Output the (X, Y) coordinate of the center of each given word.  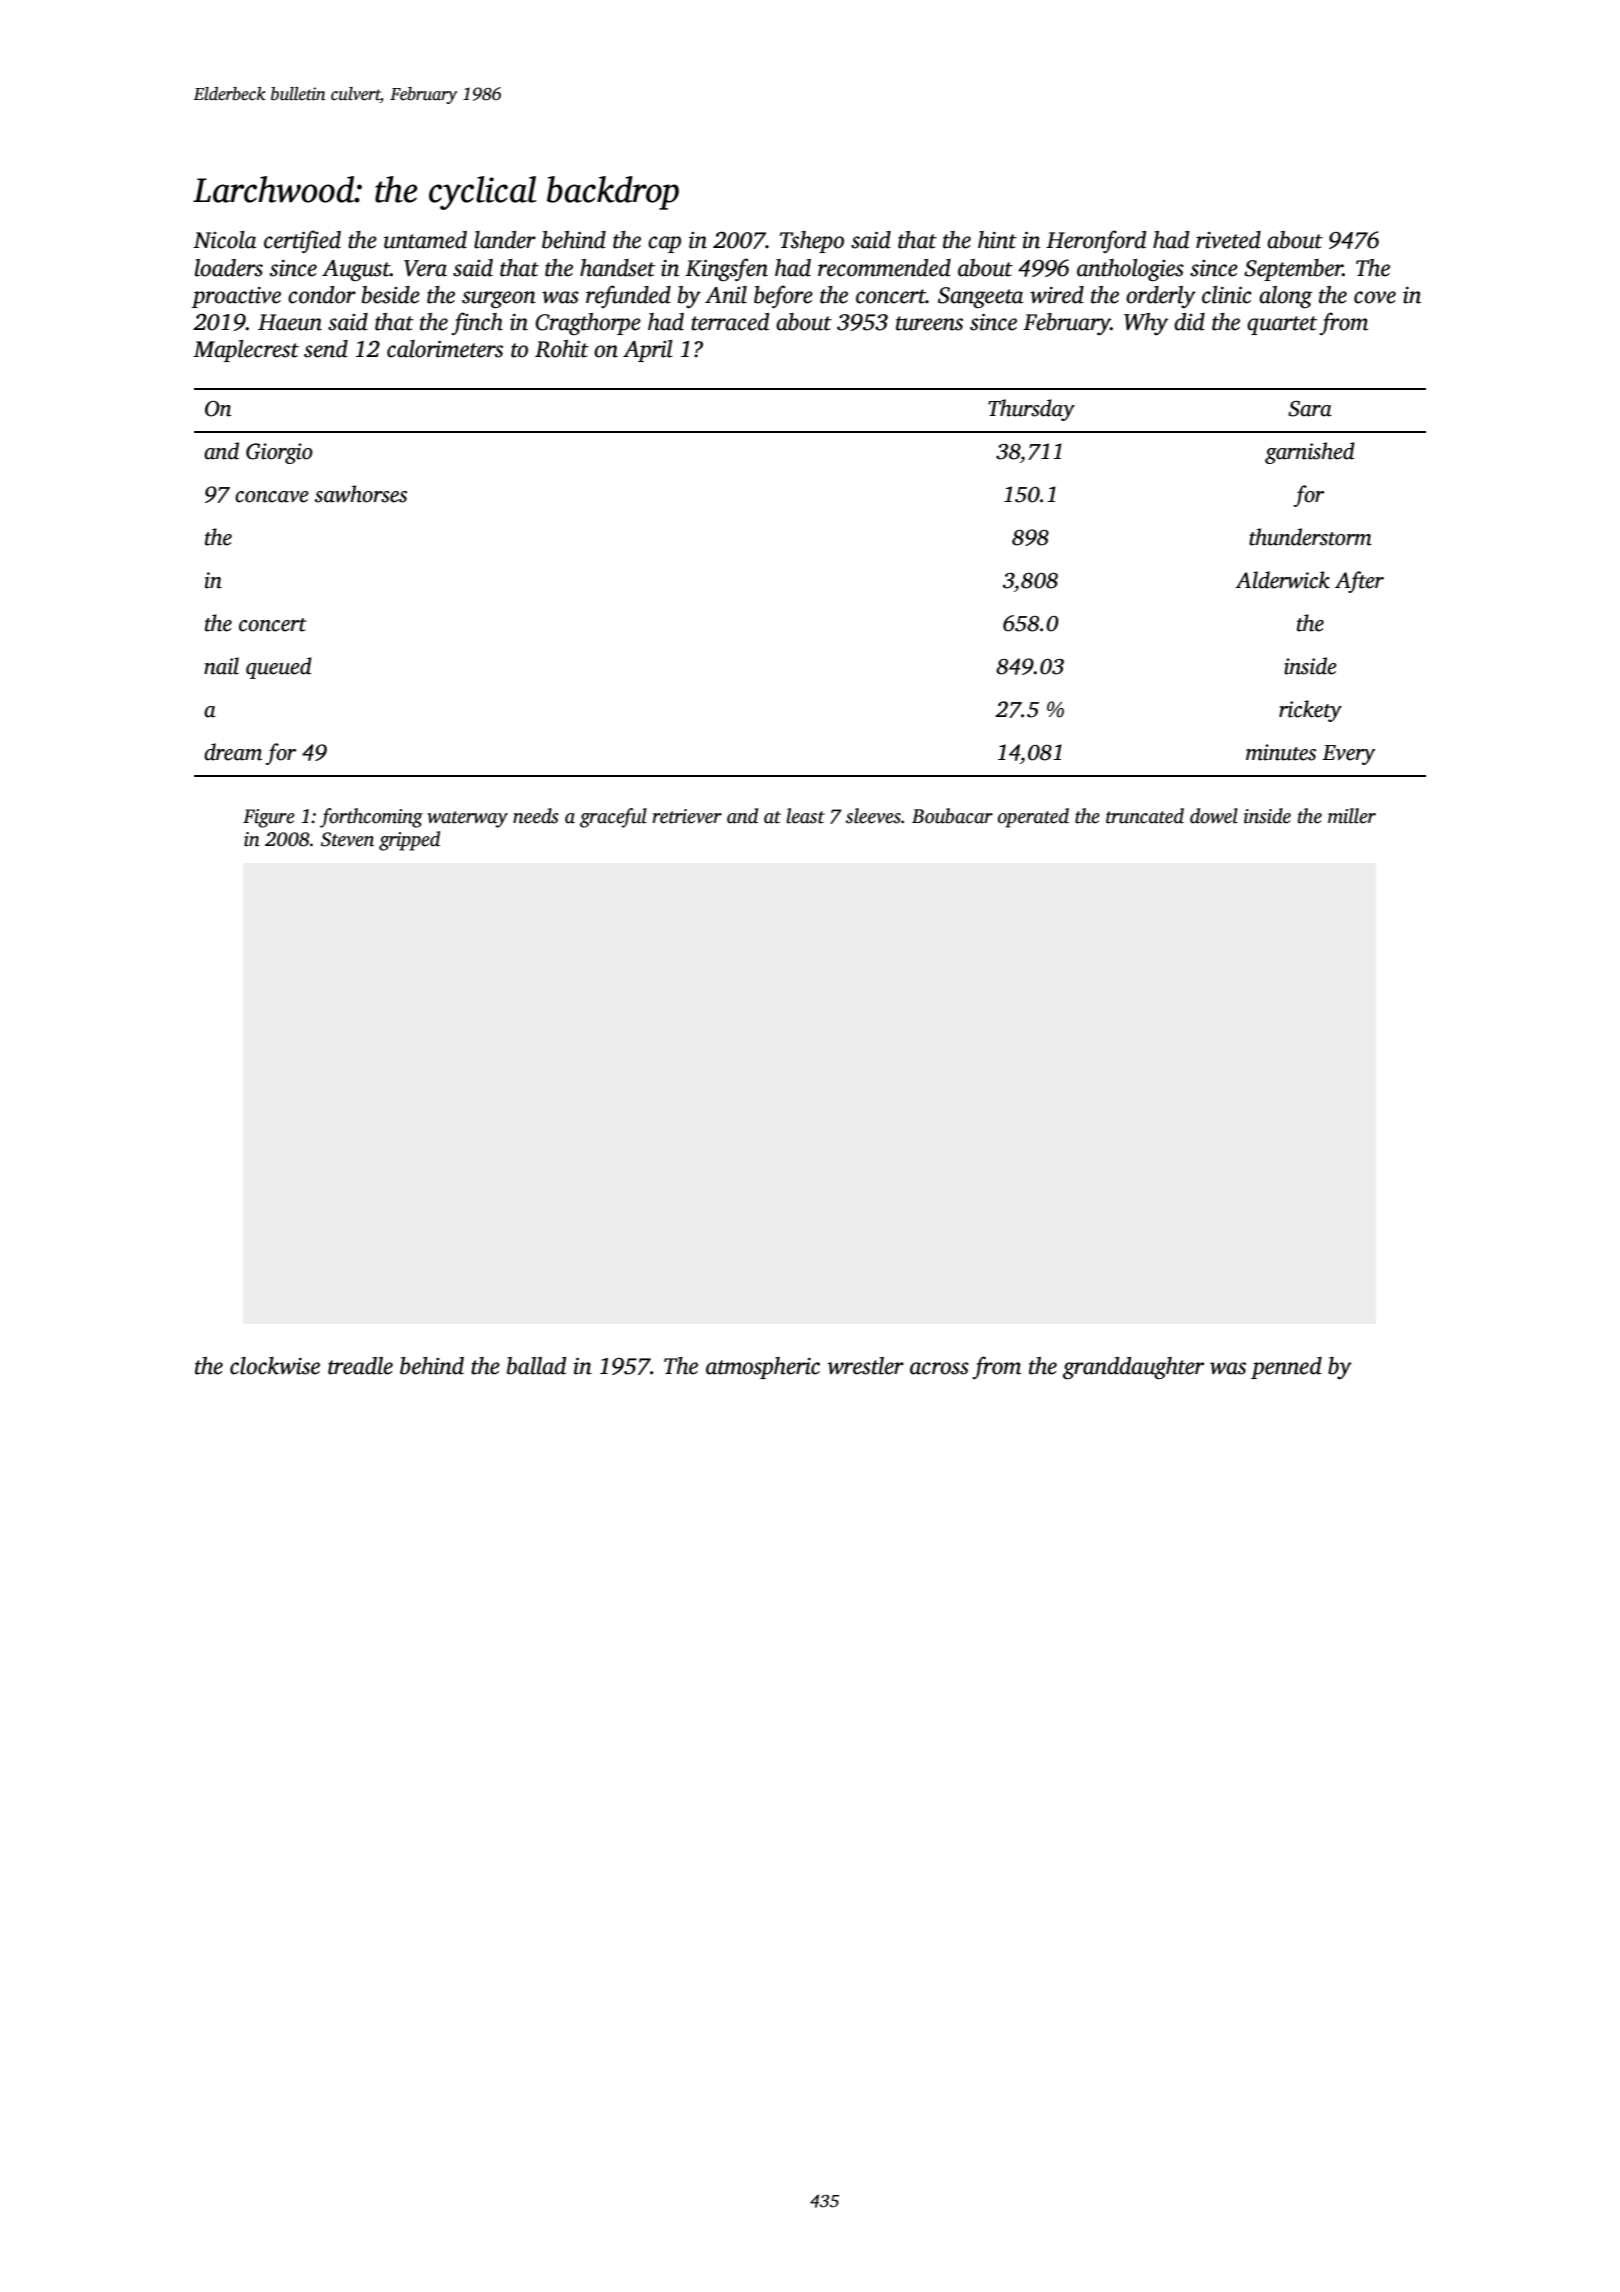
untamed (425, 240)
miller (1352, 816)
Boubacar (952, 816)
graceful (613, 818)
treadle (360, 1366)
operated (1033, 818)
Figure (269, 818)
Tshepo (812, 242)
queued (279, 668)
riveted (1228, 240)
